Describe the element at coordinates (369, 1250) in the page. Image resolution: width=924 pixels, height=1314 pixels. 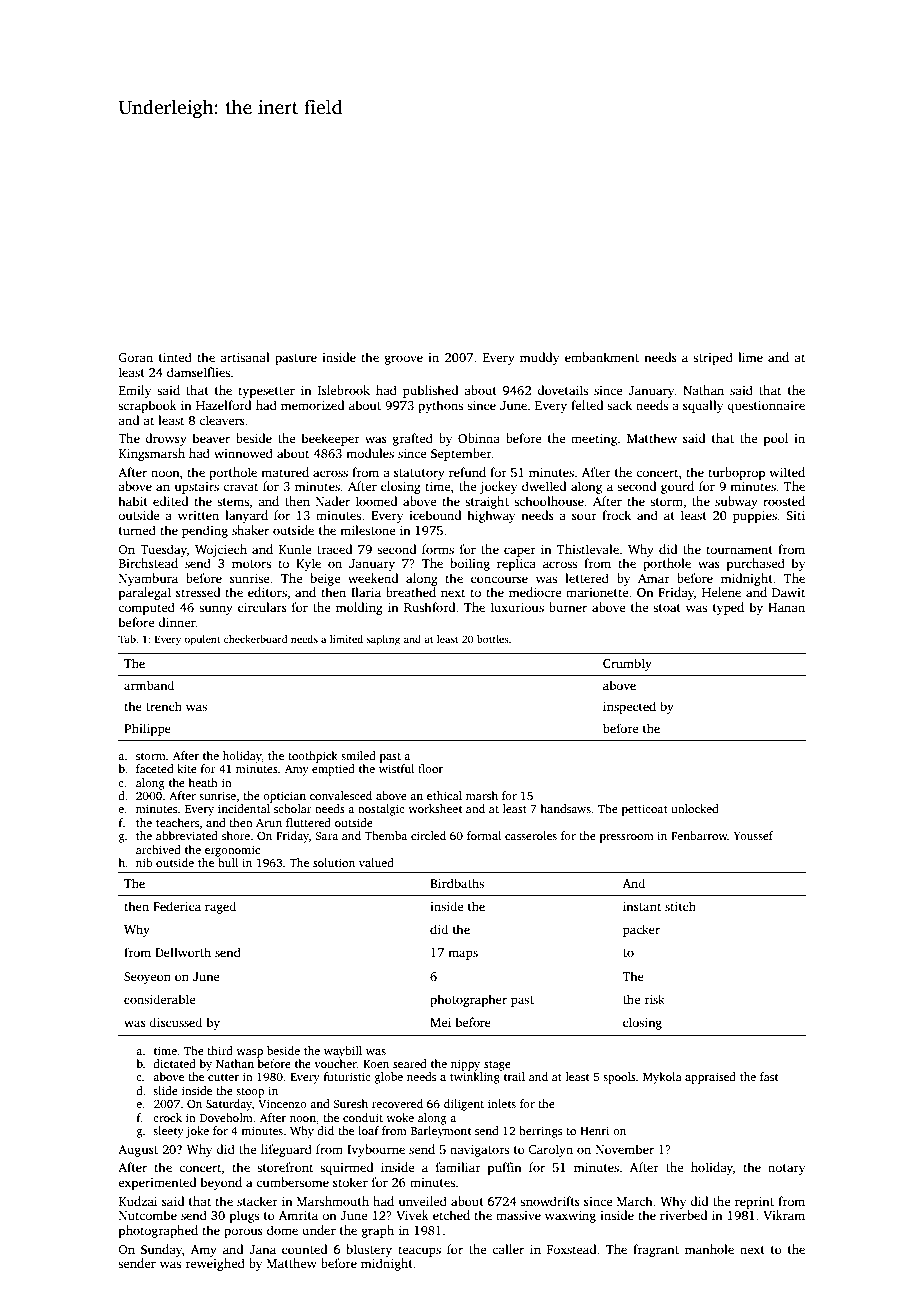
I see `blustery` at that location.
